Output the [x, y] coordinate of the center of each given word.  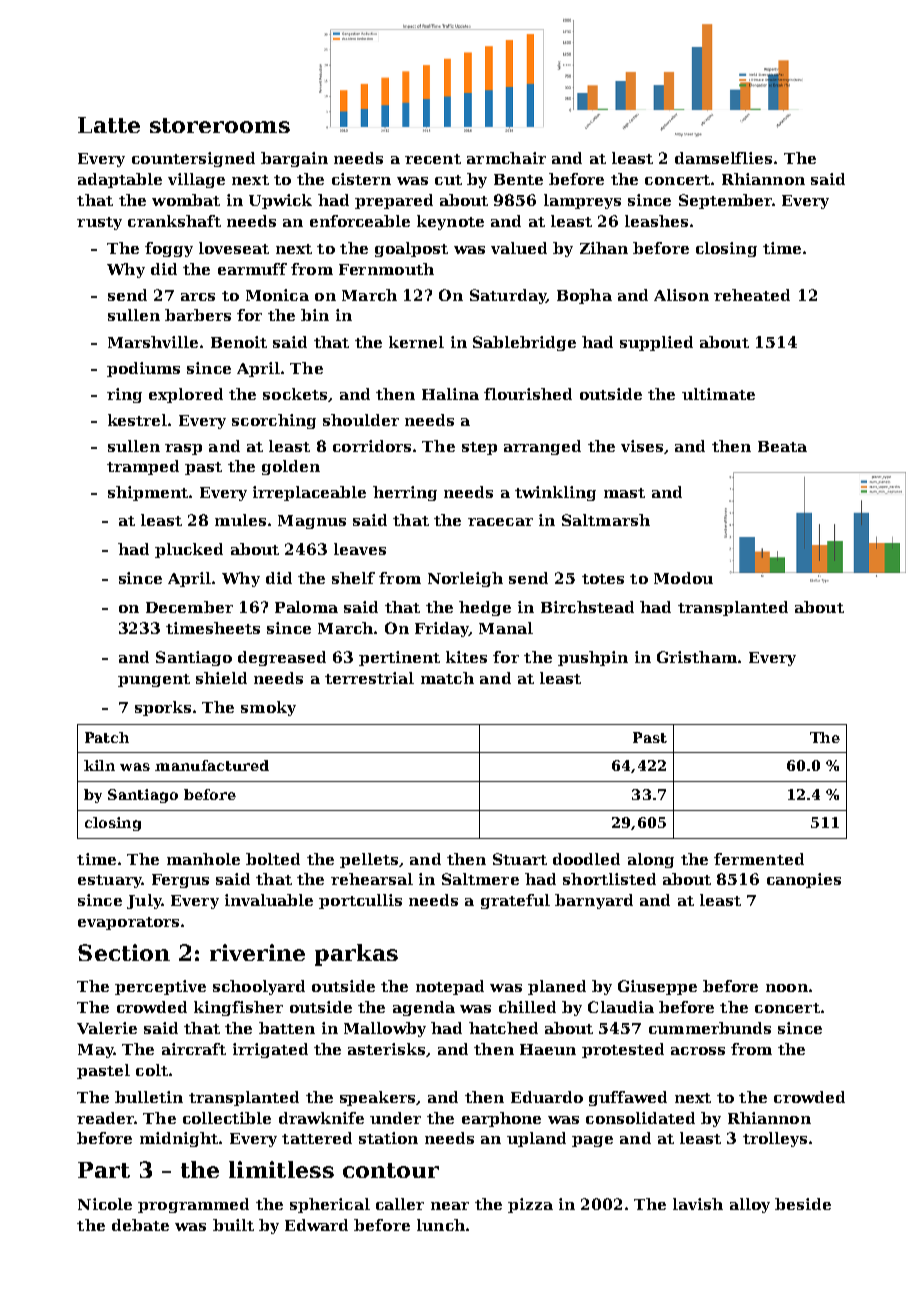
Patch [107, 737]
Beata [782, 446]
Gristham [697, 657]
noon [787, 988]
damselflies [723, 158]
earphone [501, 1119]
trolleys [775, 1139]
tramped [143, 467]
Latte [109, 125]
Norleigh [465, 579]
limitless [281, 1169]
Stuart [520, 859]
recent [433, 159]
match [447, 678]
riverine [257, 952]
